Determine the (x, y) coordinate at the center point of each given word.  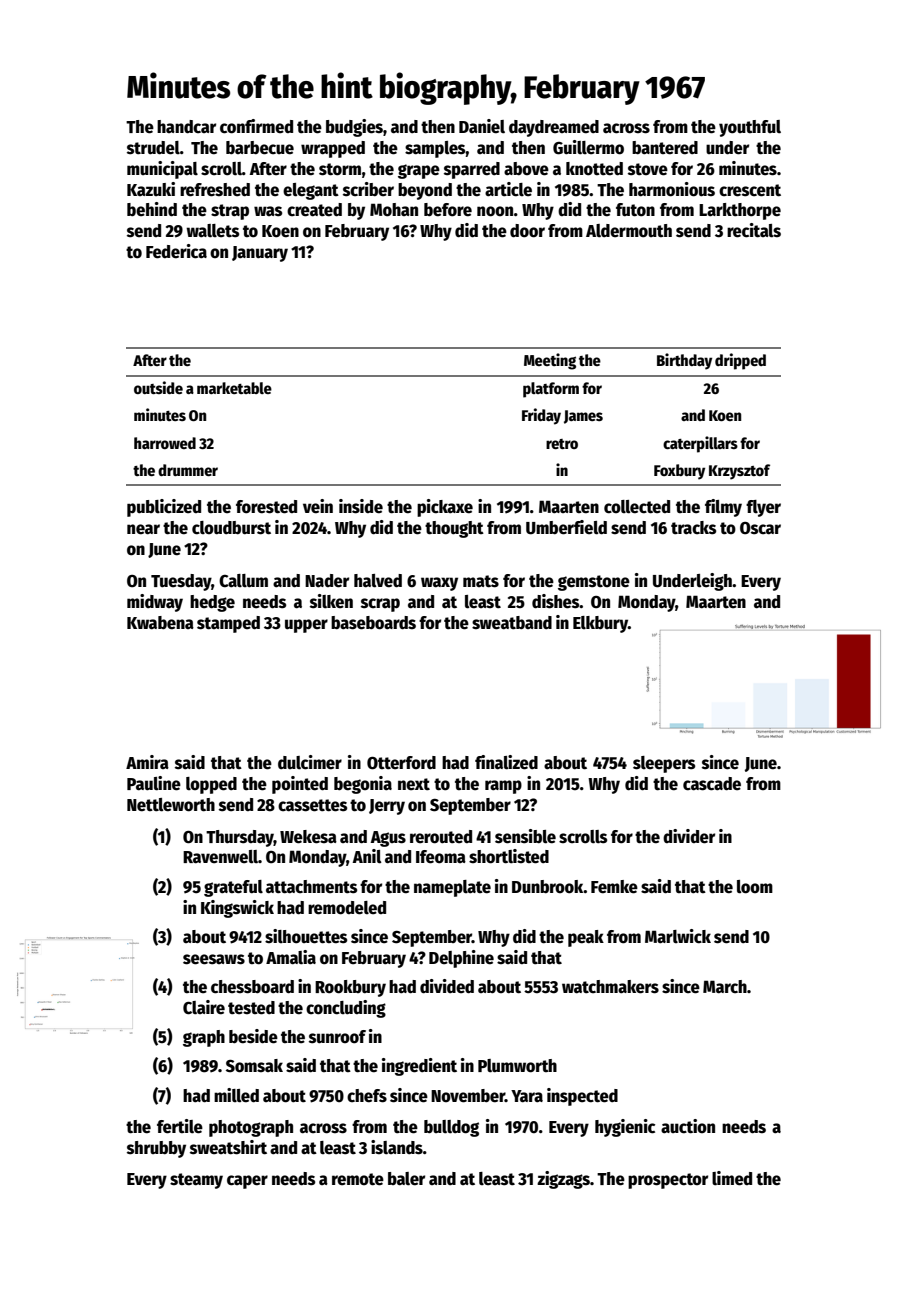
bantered (665, 148)
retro (562, 444)
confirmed (256, 126)
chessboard (252, 987)
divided (447, 986)
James (583, 417)
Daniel (482, 126)
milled (236, 1095)
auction (688, 1126)
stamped (228, 624)
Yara (527, 1096)
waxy (439, 584)
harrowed (165, 443)
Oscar (760, 528)
